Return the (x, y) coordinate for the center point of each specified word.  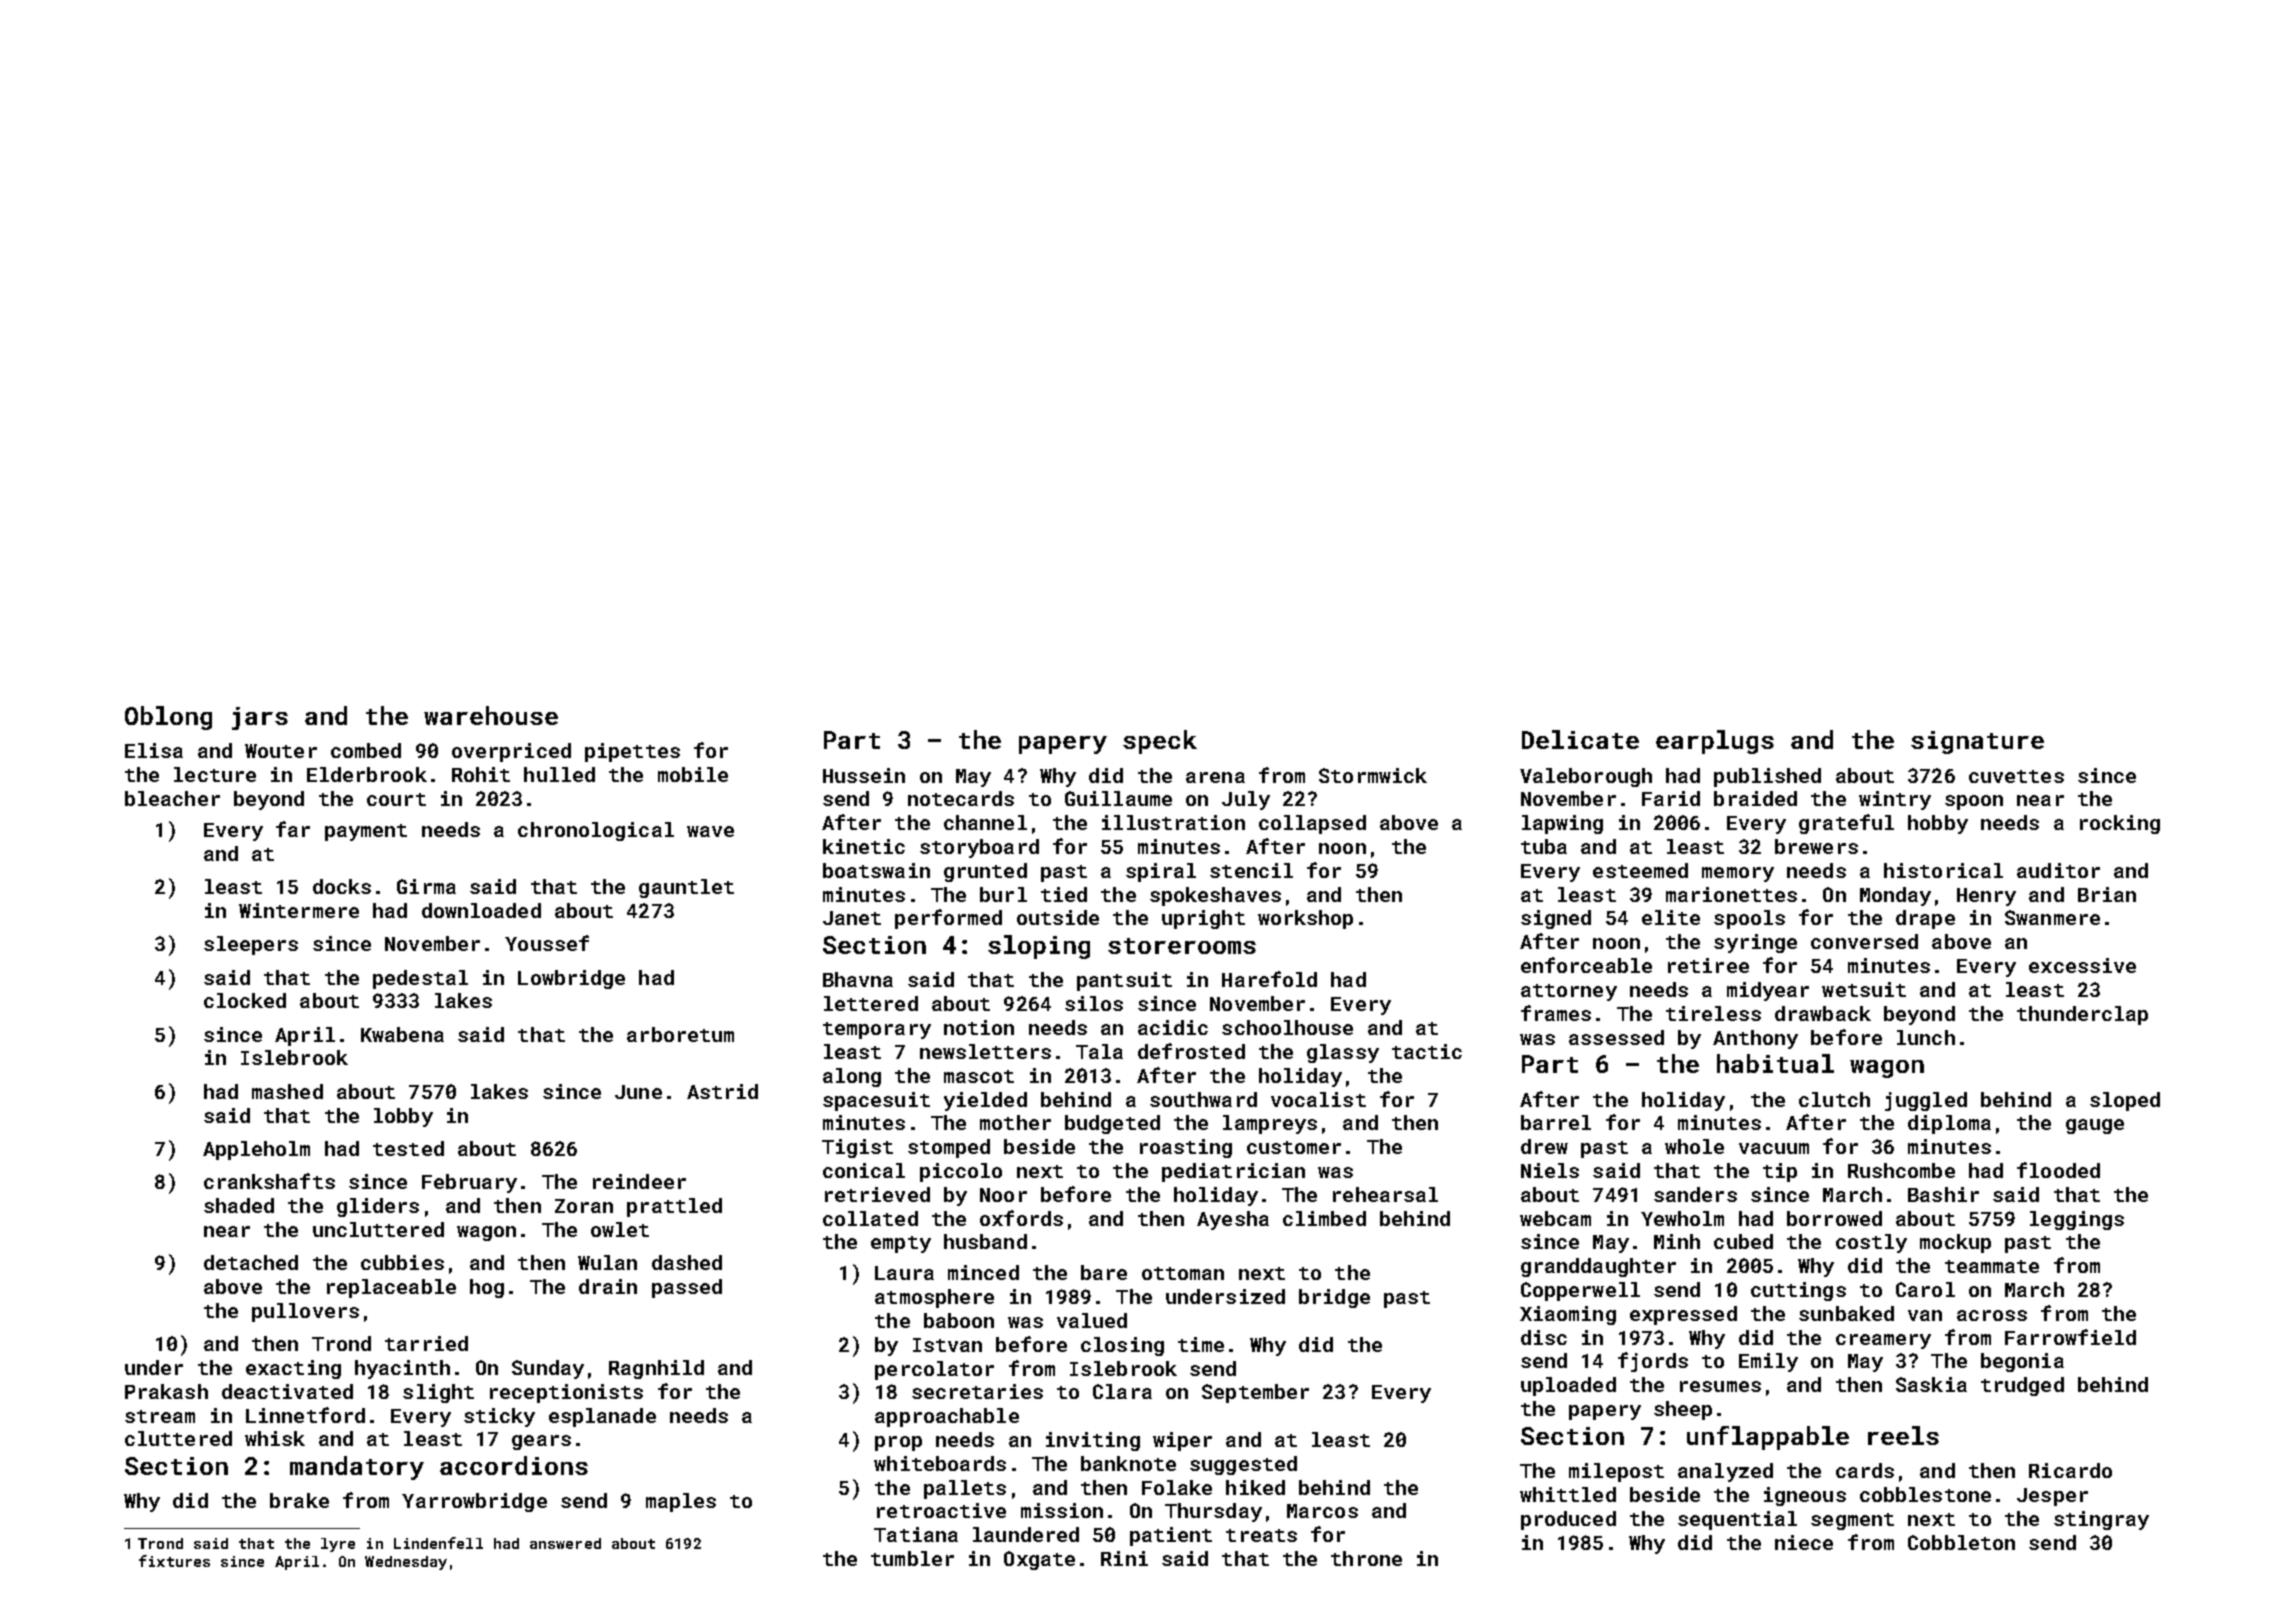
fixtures (174, 1561)
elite (1671, 917)
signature (1977, 742)
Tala (1099, 1051)
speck (1160, 742)
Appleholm (256, 1150)
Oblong (168, 718)
